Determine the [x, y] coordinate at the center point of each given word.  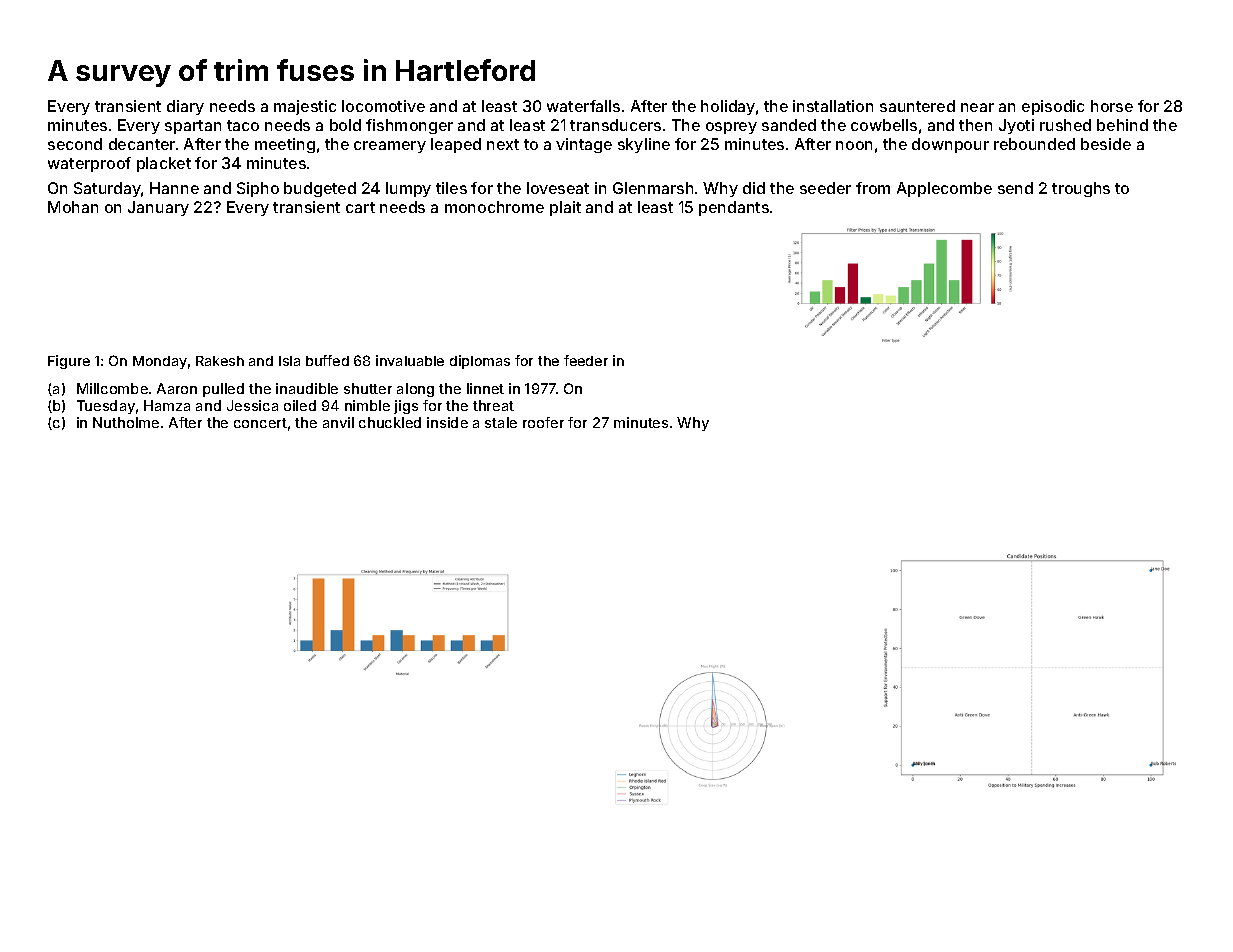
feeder [586, 360]
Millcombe [112, 388]
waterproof [89, 164]
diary [185, 107]
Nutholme [126, 422]
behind [1122, 125]
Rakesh [220, 361]
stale [501, 422]
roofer [543, 422]
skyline [644, 145]
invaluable [410, 360]
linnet [485, 388]
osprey [731, 128]
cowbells [884, 125]
